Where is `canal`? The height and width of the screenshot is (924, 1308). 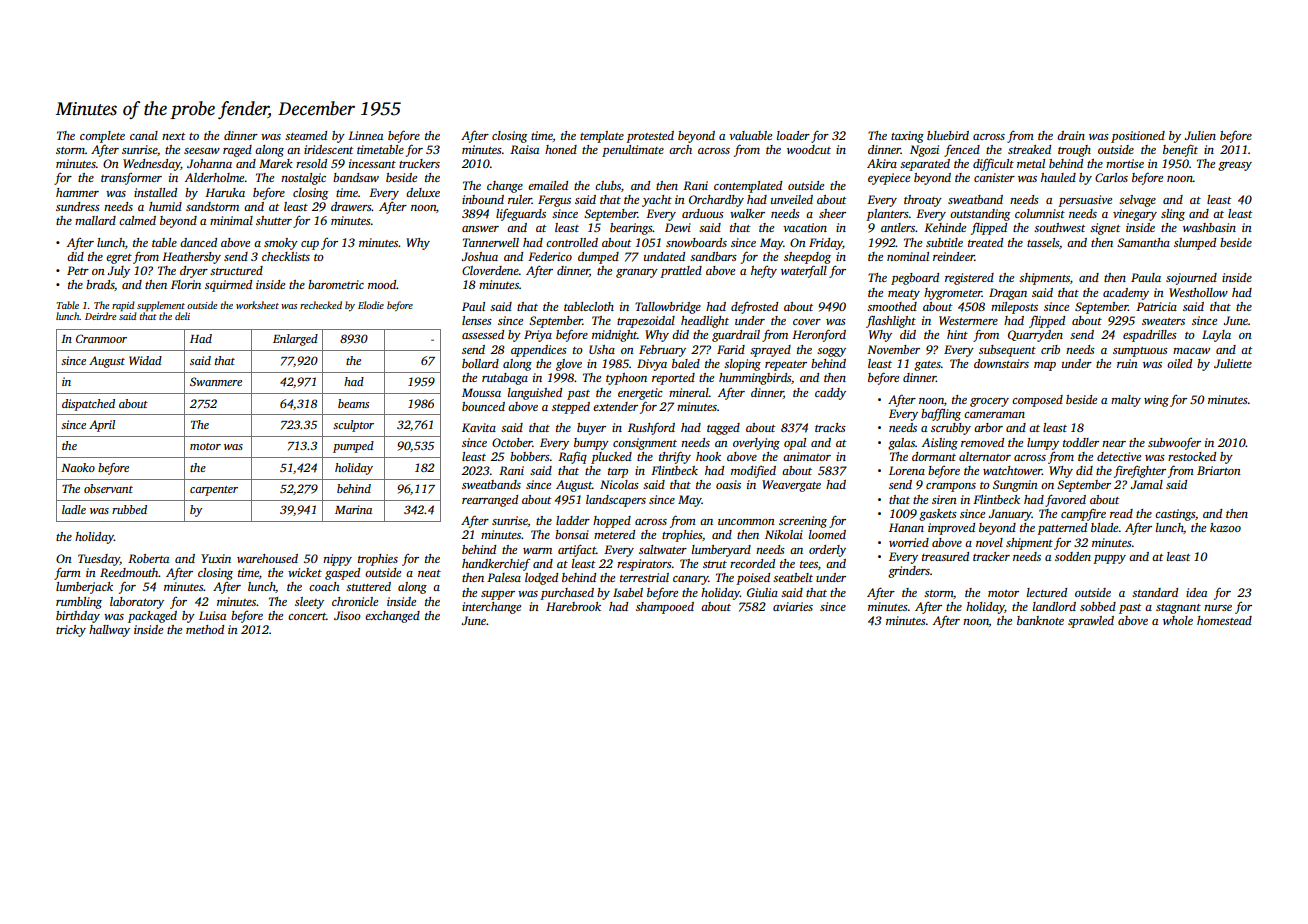 canal is located at coordinates (144, 135).
